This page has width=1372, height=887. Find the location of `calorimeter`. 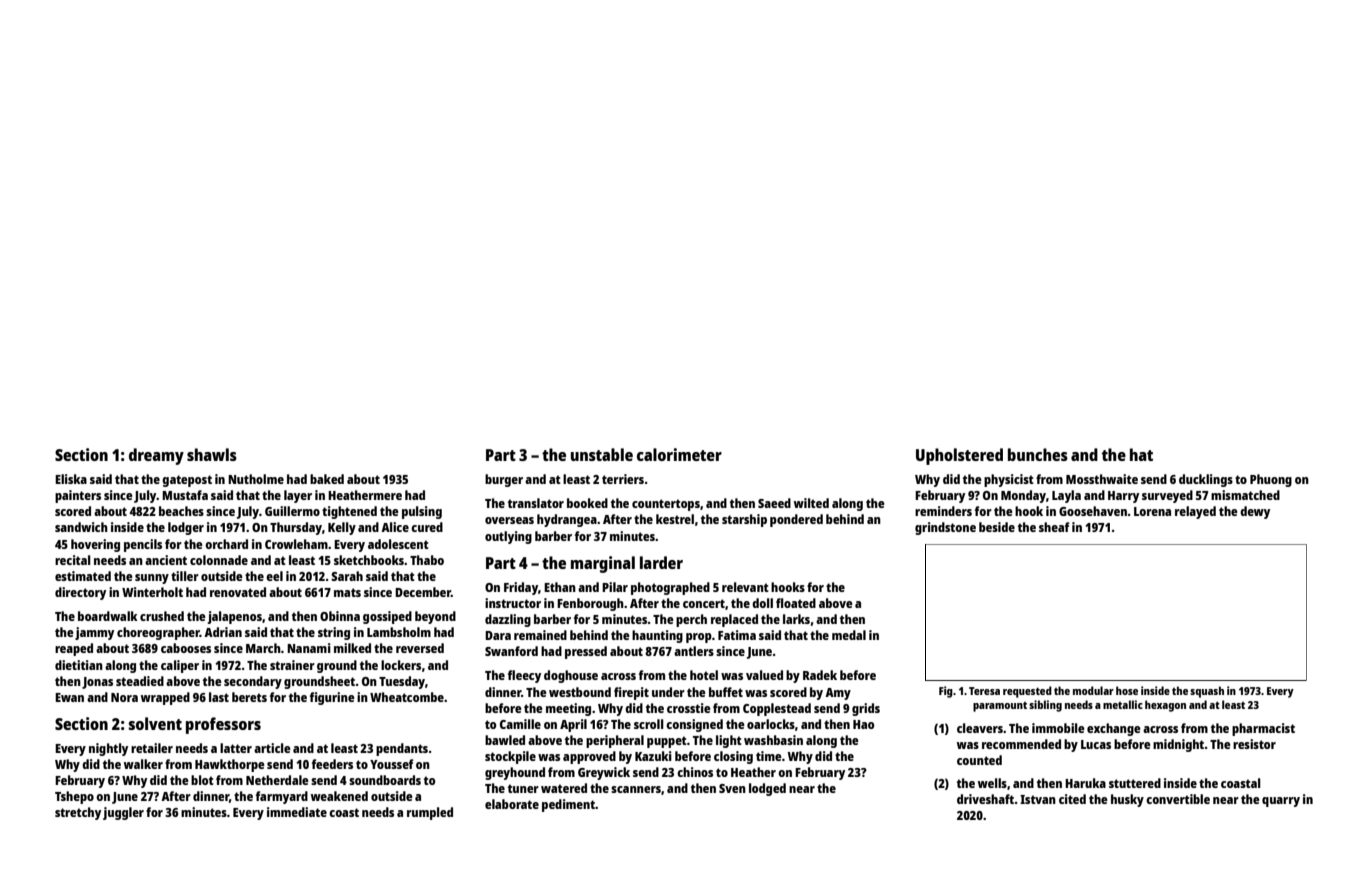

calorimeter is located at coordinates (679, 454).
